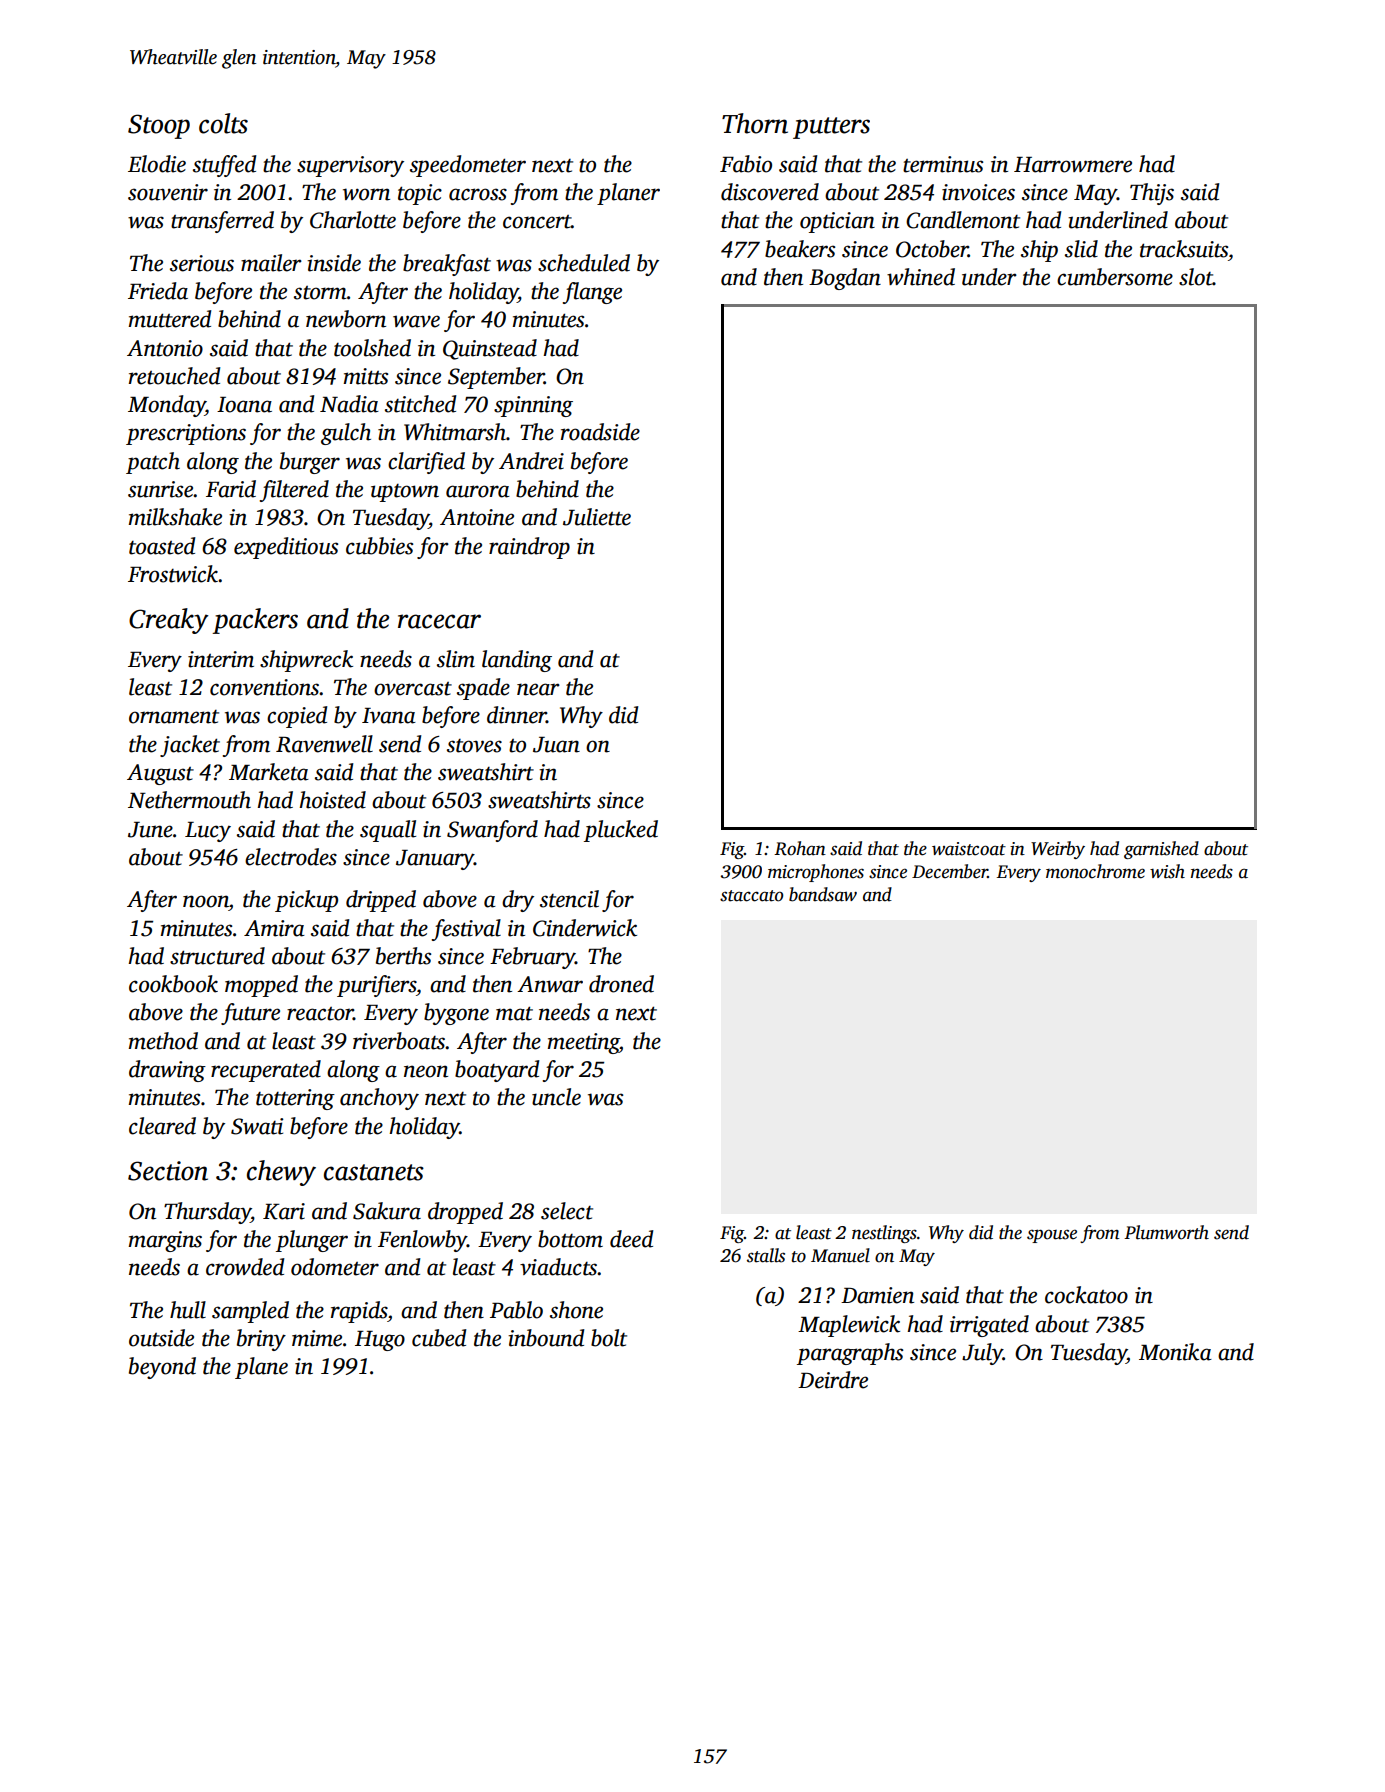 The width and height of the image is (1385, 1792). Describe the element at coordinates (969, 849) in the image. I see `waistcoat` at that location.
